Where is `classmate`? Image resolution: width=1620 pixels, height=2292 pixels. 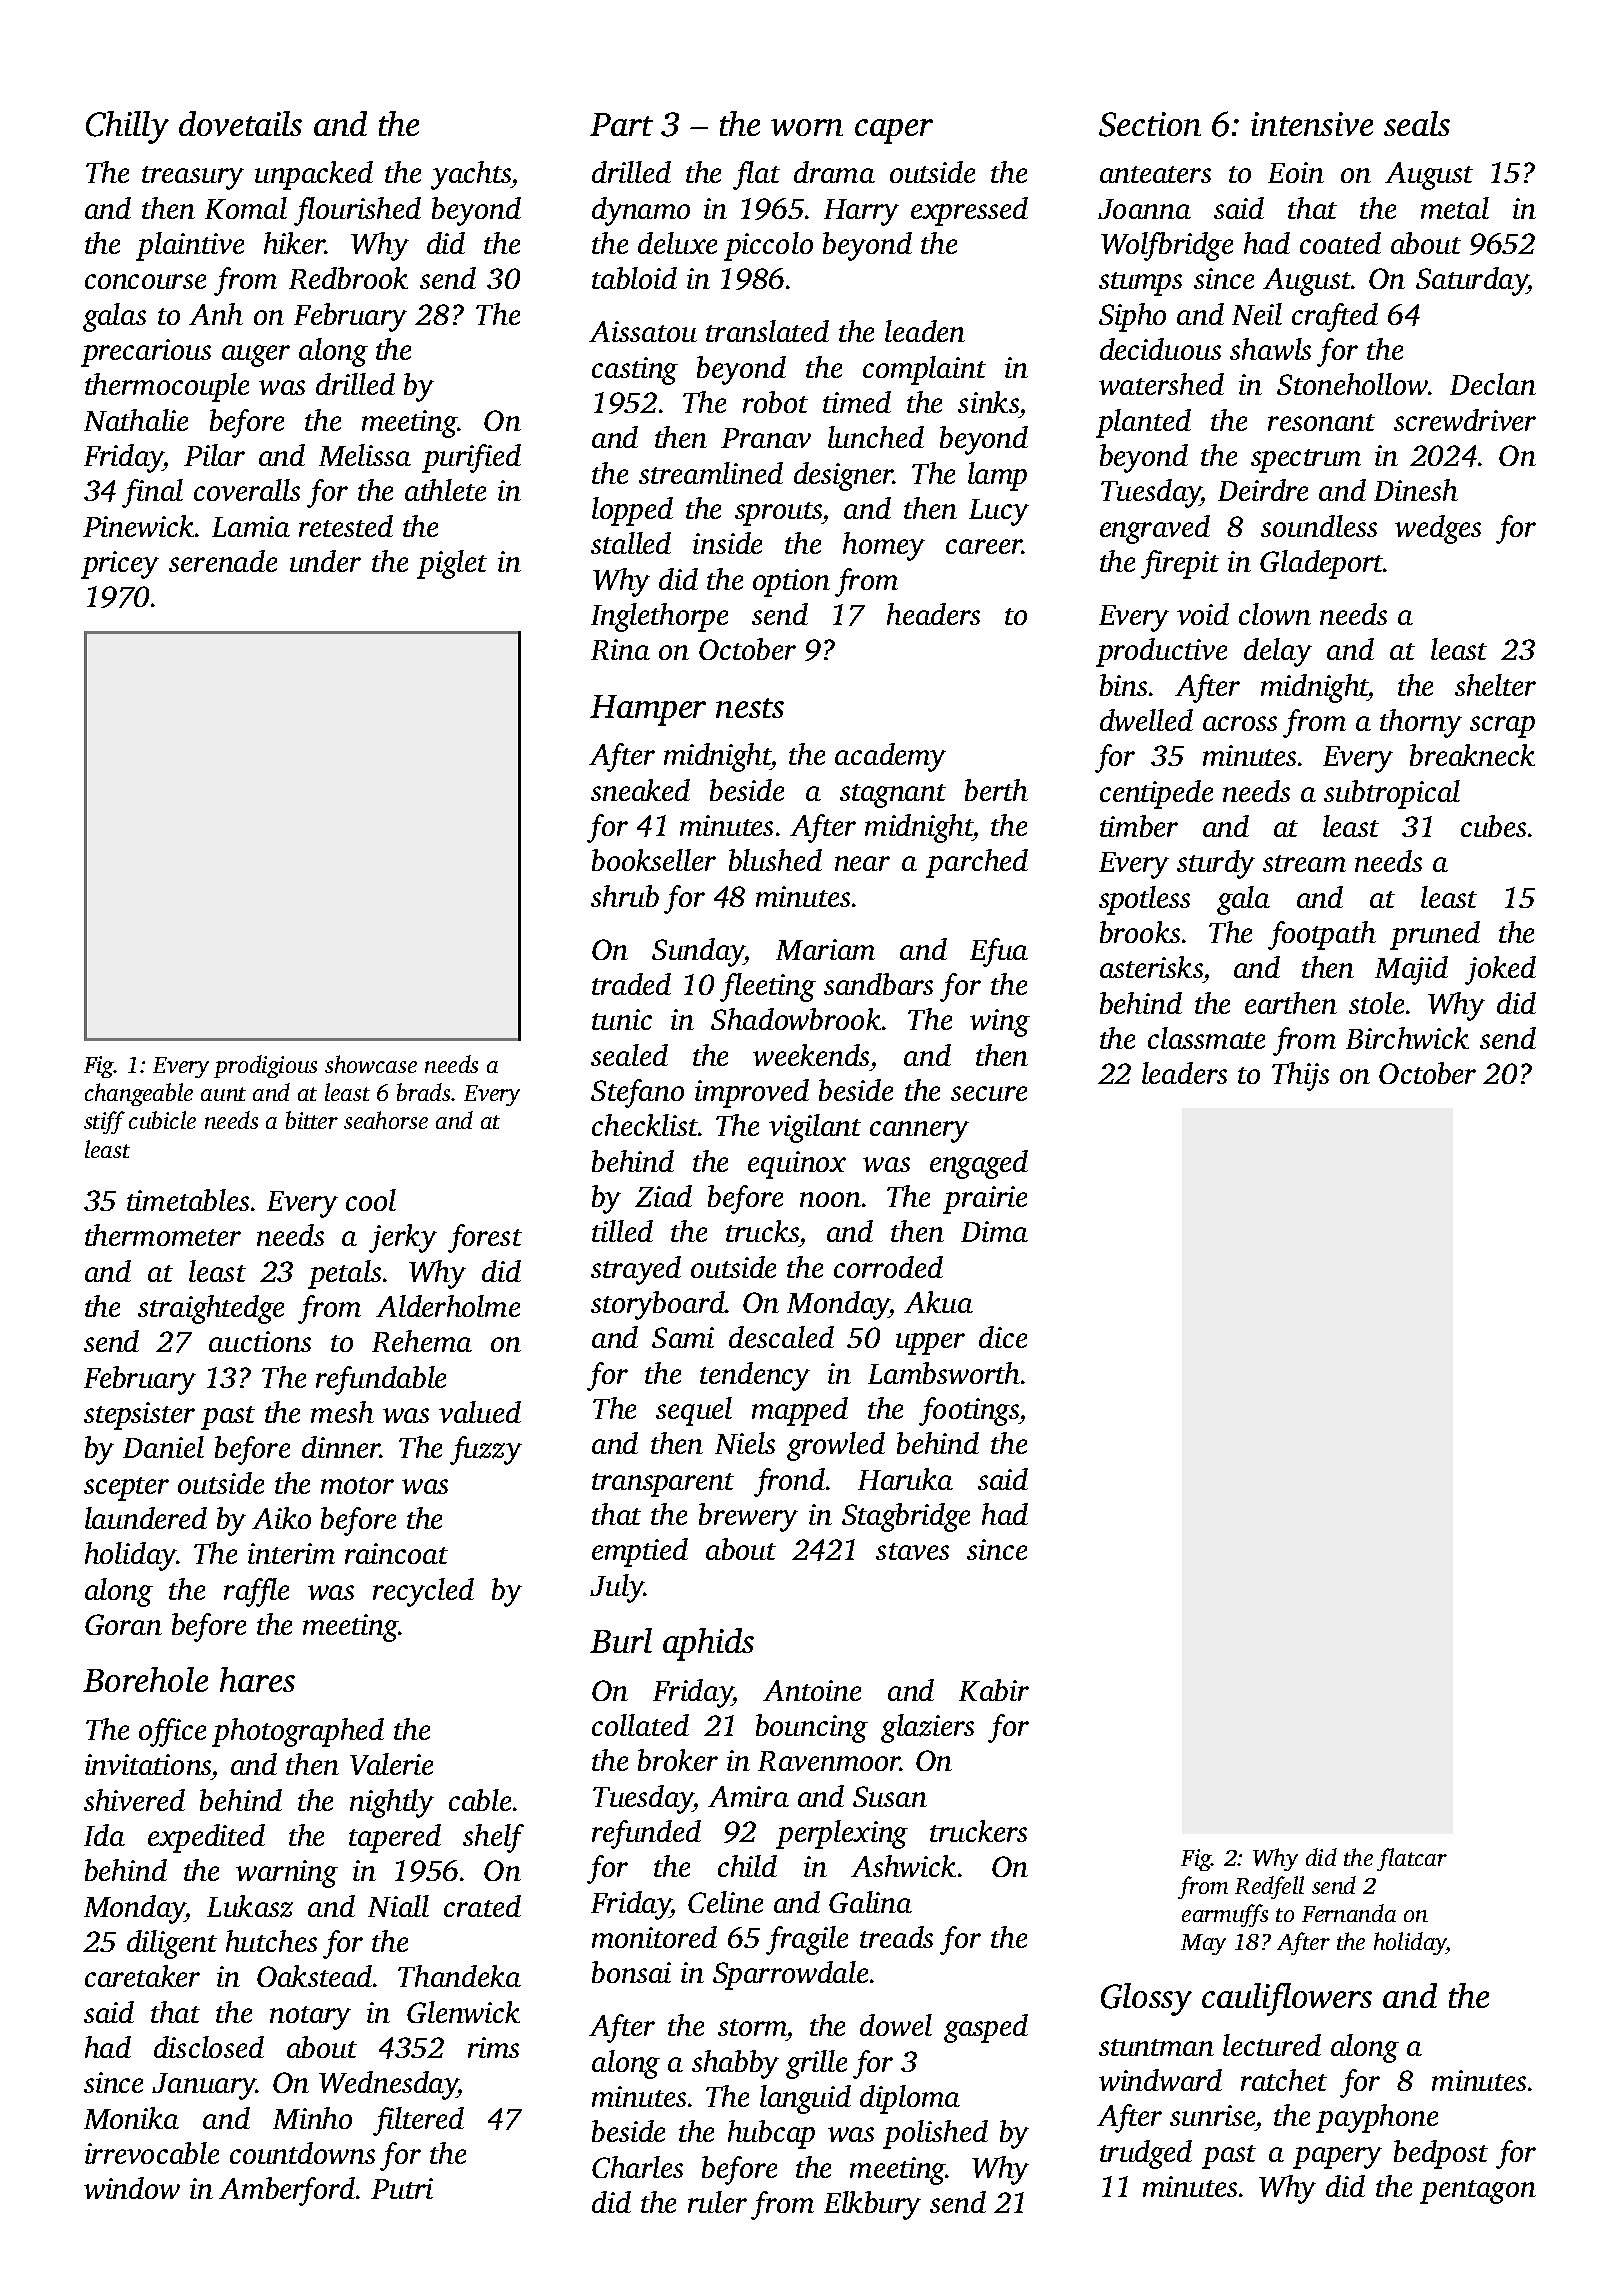 classmate is located at coordinates (1206, 1038).
